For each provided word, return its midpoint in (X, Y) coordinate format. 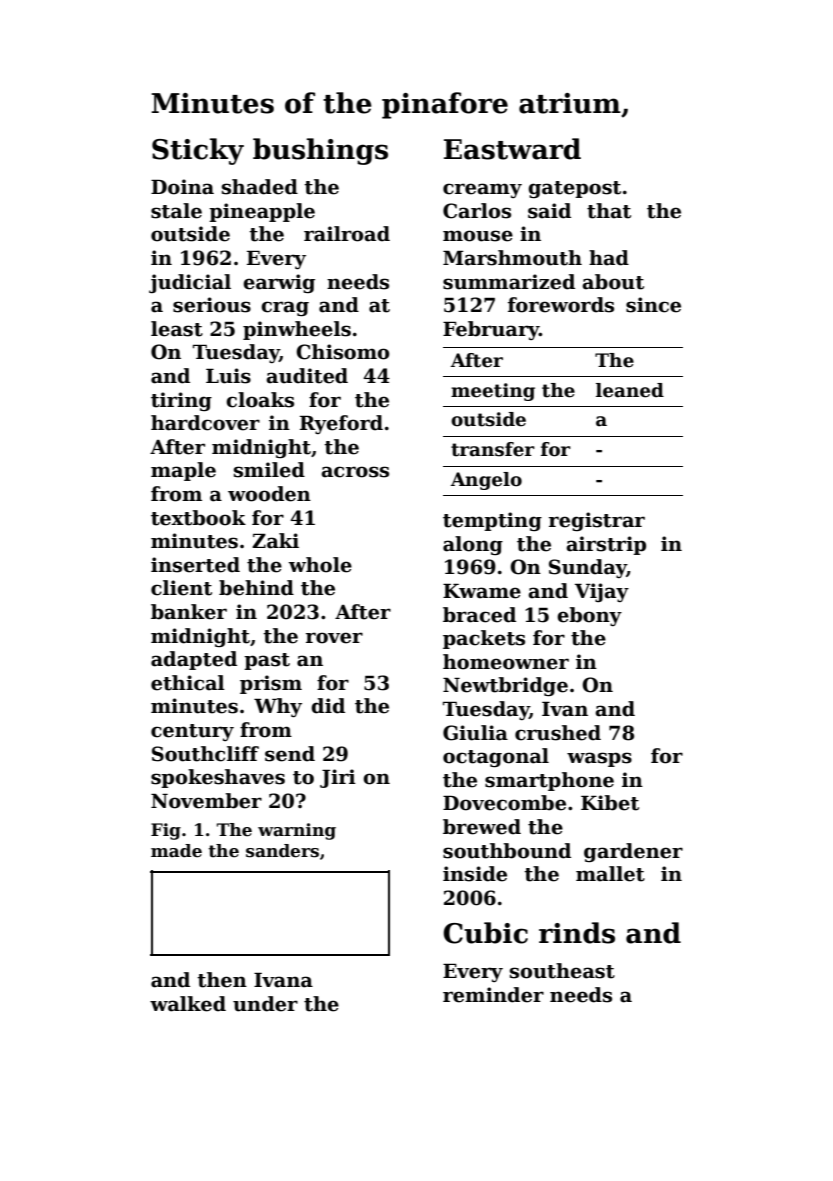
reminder (493, 995)
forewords (561, 305)
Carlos (477, 211)
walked (188, 1004)
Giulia (475, 733)
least (177, 329)
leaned (630, 390)
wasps (599, 759)
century (192, 732)
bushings (320, 151)
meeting (493, 392)
